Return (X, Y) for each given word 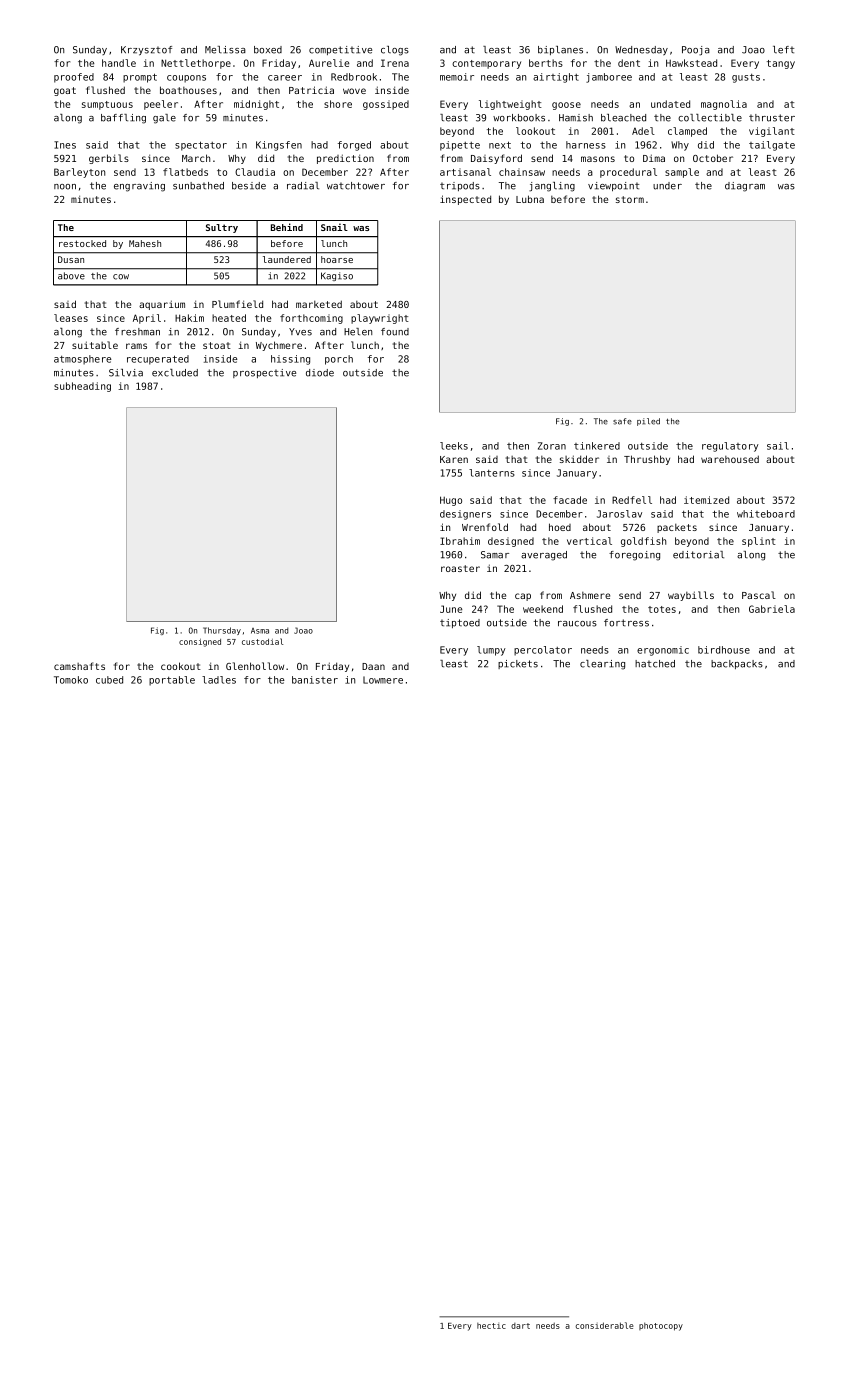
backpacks (737, 664)
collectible (710, 118)
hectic (491, 1326)
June (451, 609)
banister (315, 680)
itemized (706, 500)
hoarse (337, 259)
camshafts (79, 666)
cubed (109, 680)
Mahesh (145, 243)
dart (520, 1326)
